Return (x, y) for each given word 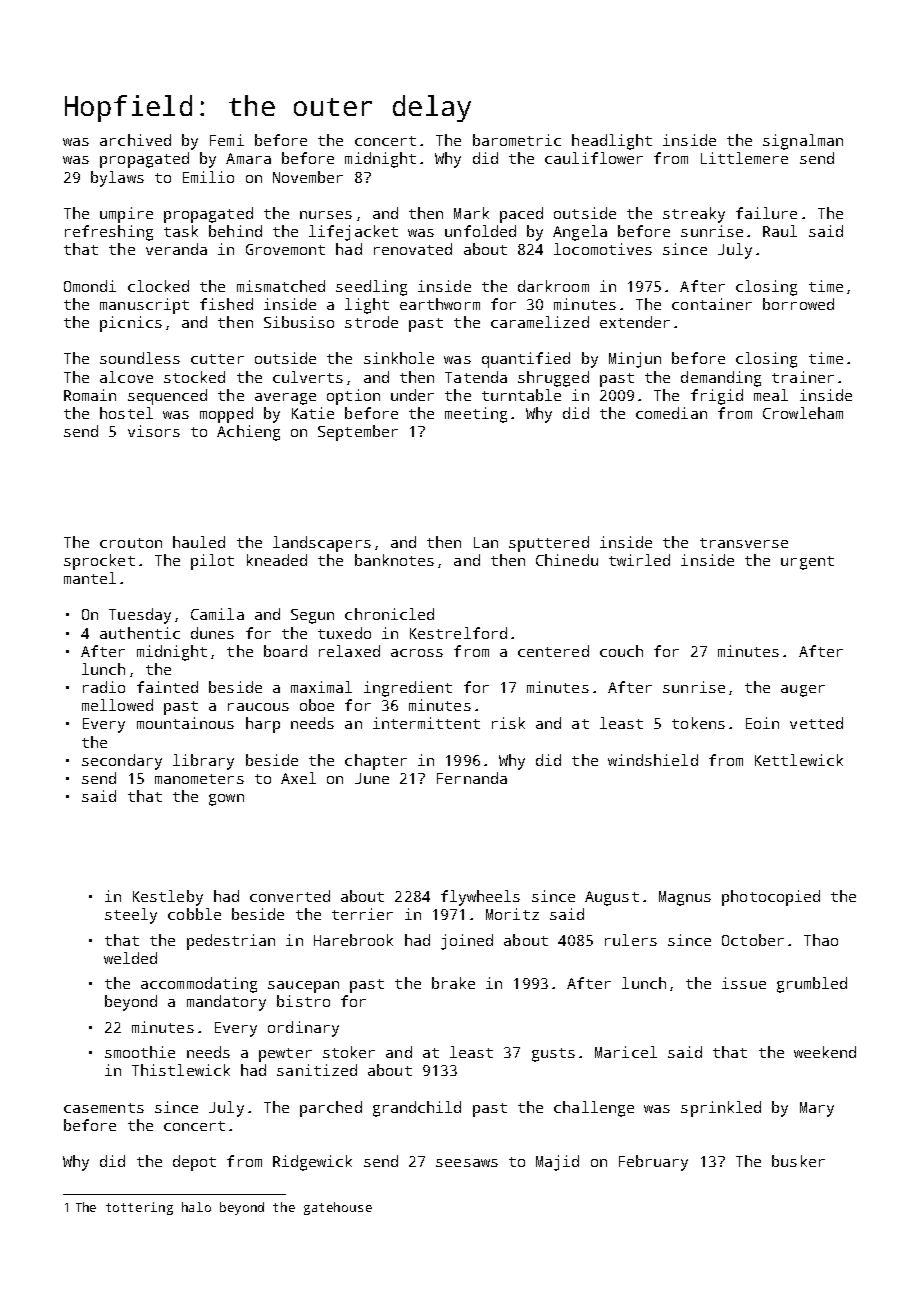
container (712, 304)
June (372, 778)
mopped (226, 415)
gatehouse (338, 1208)
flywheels (480, 898)
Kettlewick (799, 760)
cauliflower (594, 158)
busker (798, 1161)
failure (766, 213)
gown (226, 800)
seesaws (467, 1163)
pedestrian (231, 942)
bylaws (117, 179)
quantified (526, 360)
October (753, 940)
